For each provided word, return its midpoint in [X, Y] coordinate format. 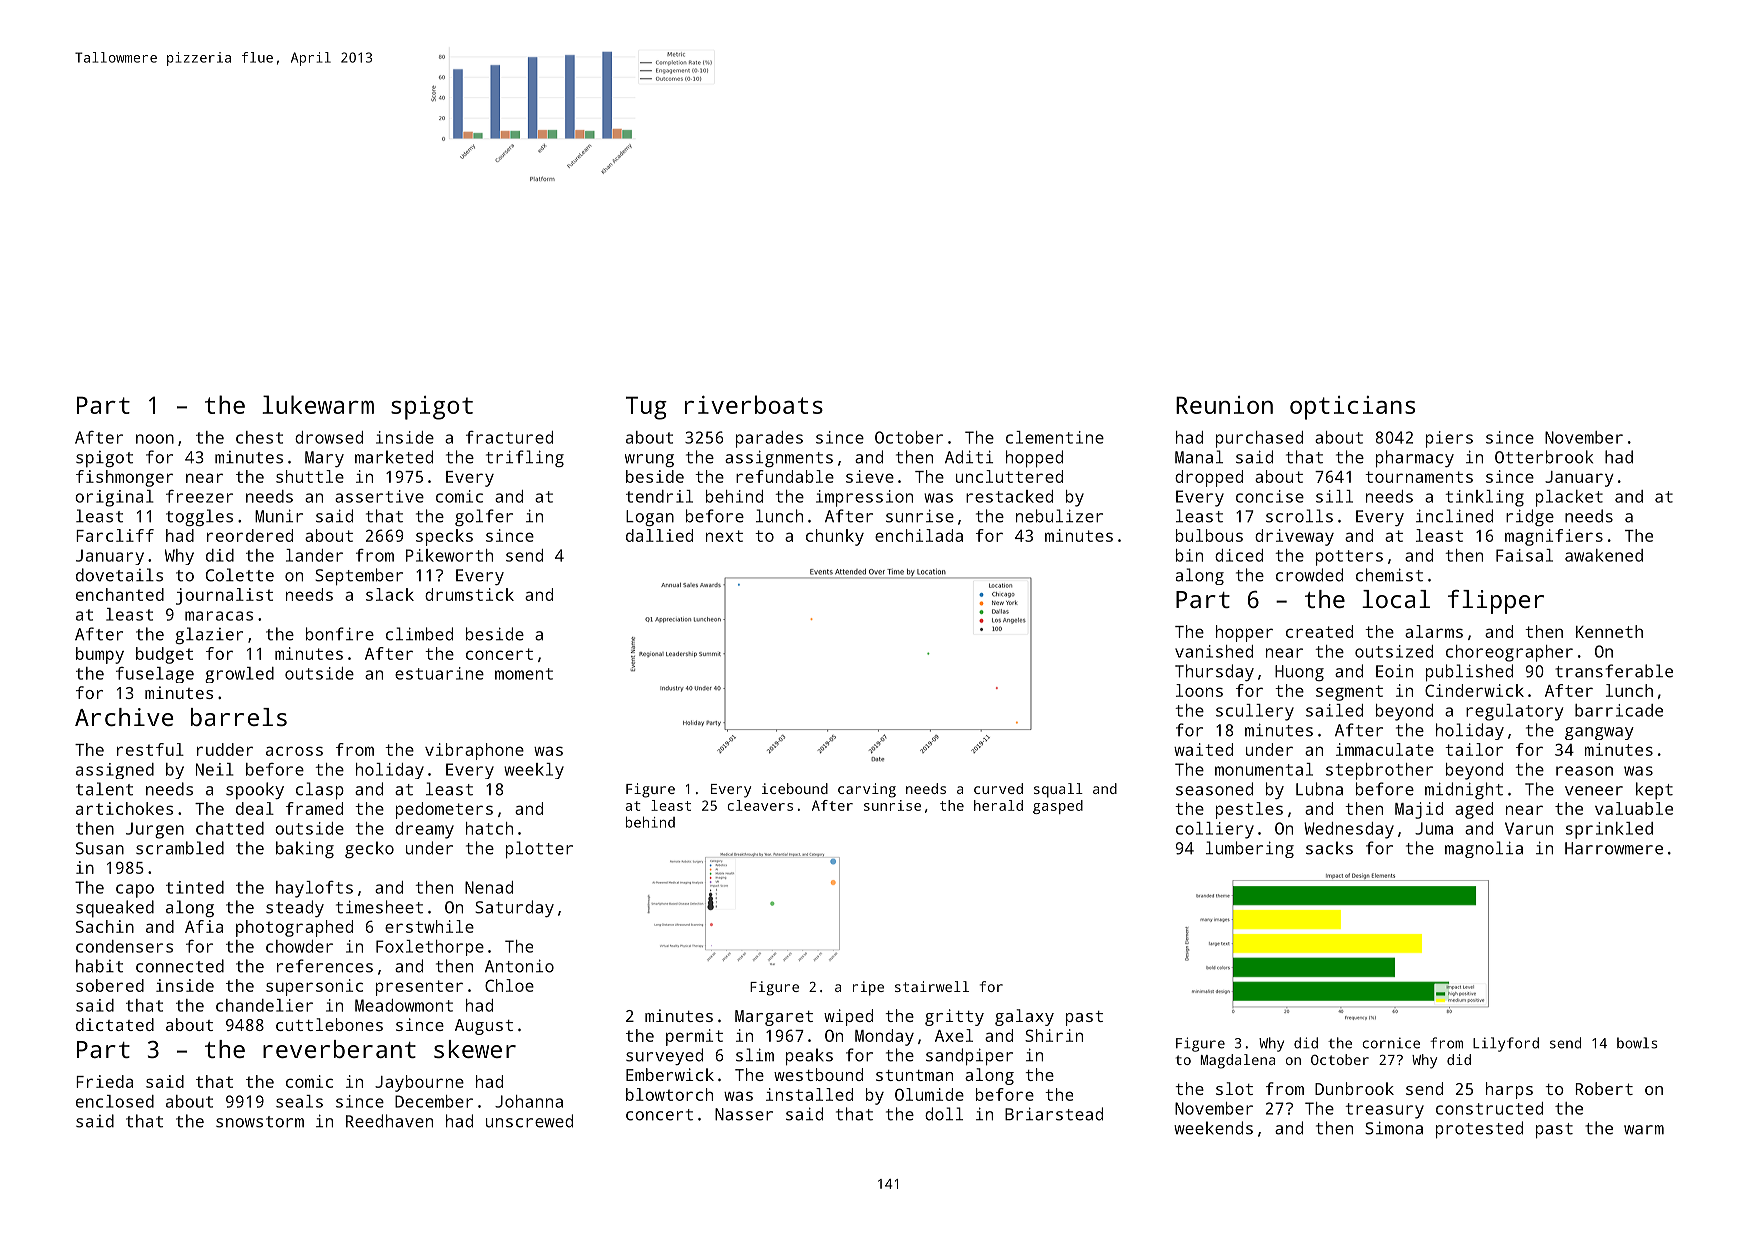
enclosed [115, 1101]
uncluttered [1009, 476]
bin [1189, 555]
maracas [219, 616]
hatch [489, 828]
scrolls [1299, 516]
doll [944, 1114]
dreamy [424, 830]
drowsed [329, 437]
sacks [1329, 848]
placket [1569, 498]
